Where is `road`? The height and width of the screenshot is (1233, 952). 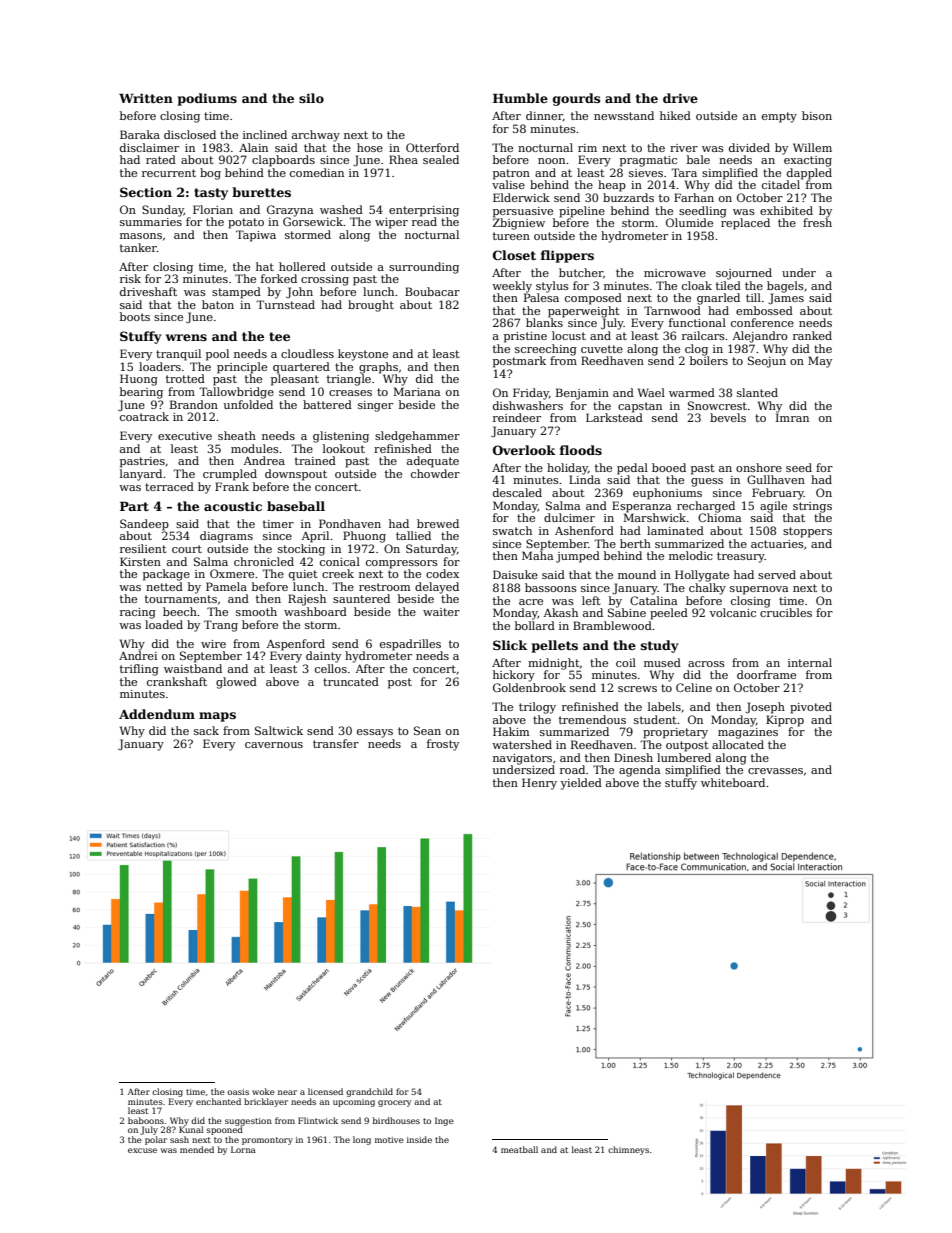 road is located at coordinates (572, 769).
